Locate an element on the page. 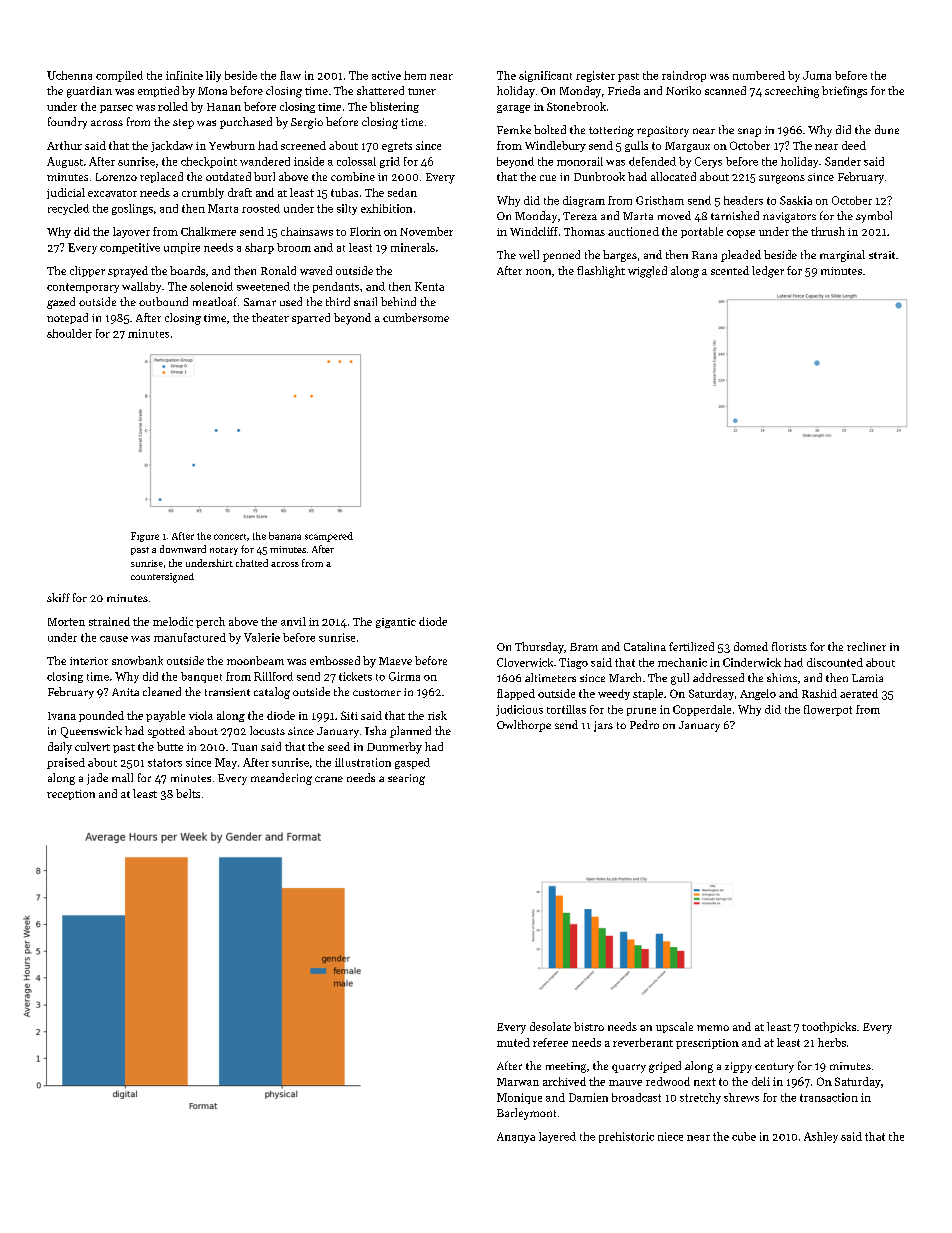 Image resolution: width=952 pixels, height=1233 pixels. Ananya is located at coordinates (516, 1137).
